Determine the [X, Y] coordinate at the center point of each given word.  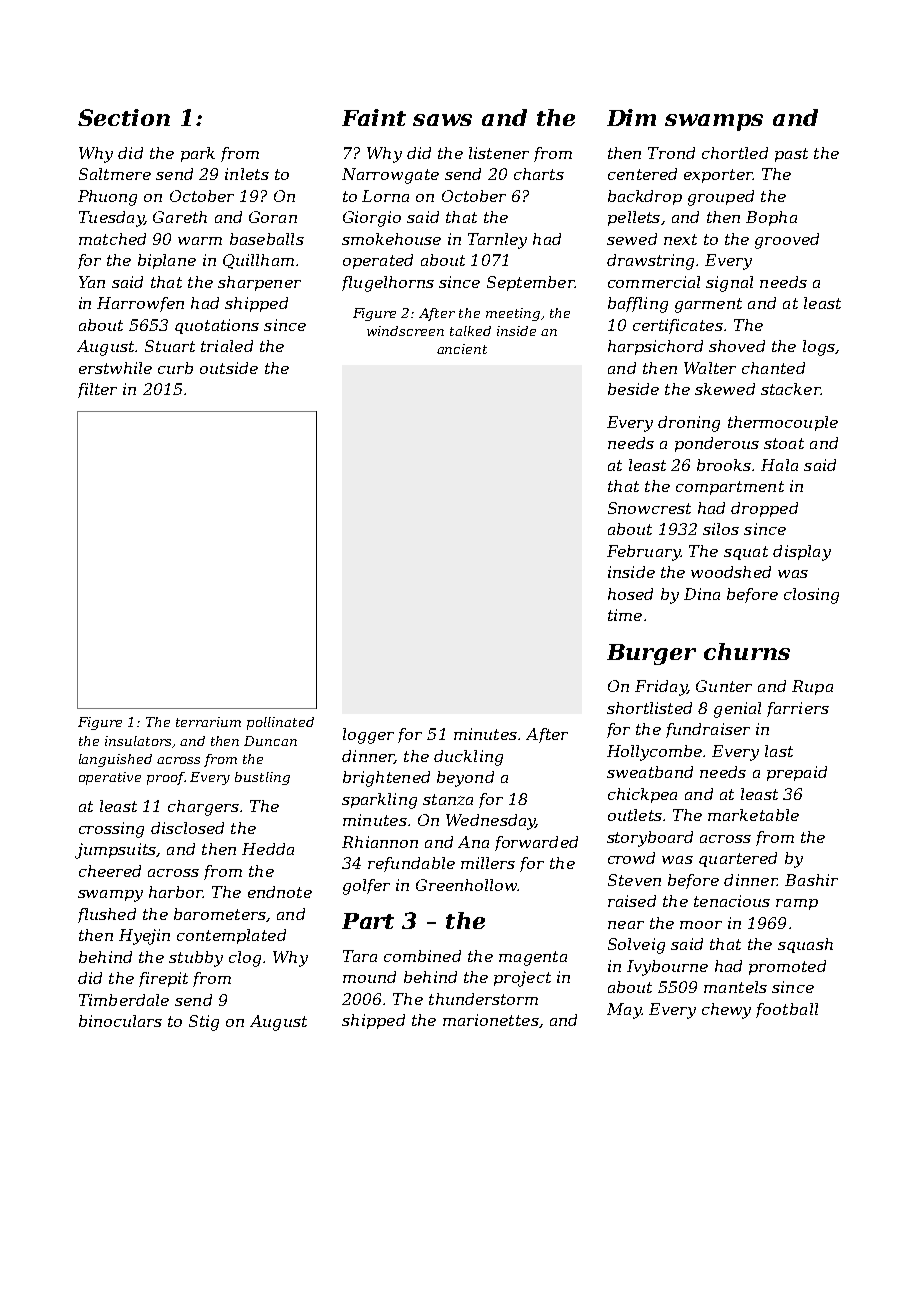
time [625, 615]
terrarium [208, 722]
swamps [714, 122]
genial [737, 710]
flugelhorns [388, 284]
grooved [787, 241]
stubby [196, 959]
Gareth [180, 217]
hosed [630, 594]
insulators [138, 741]
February [643, 553]
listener [499, 153]
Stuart [170, 346]
